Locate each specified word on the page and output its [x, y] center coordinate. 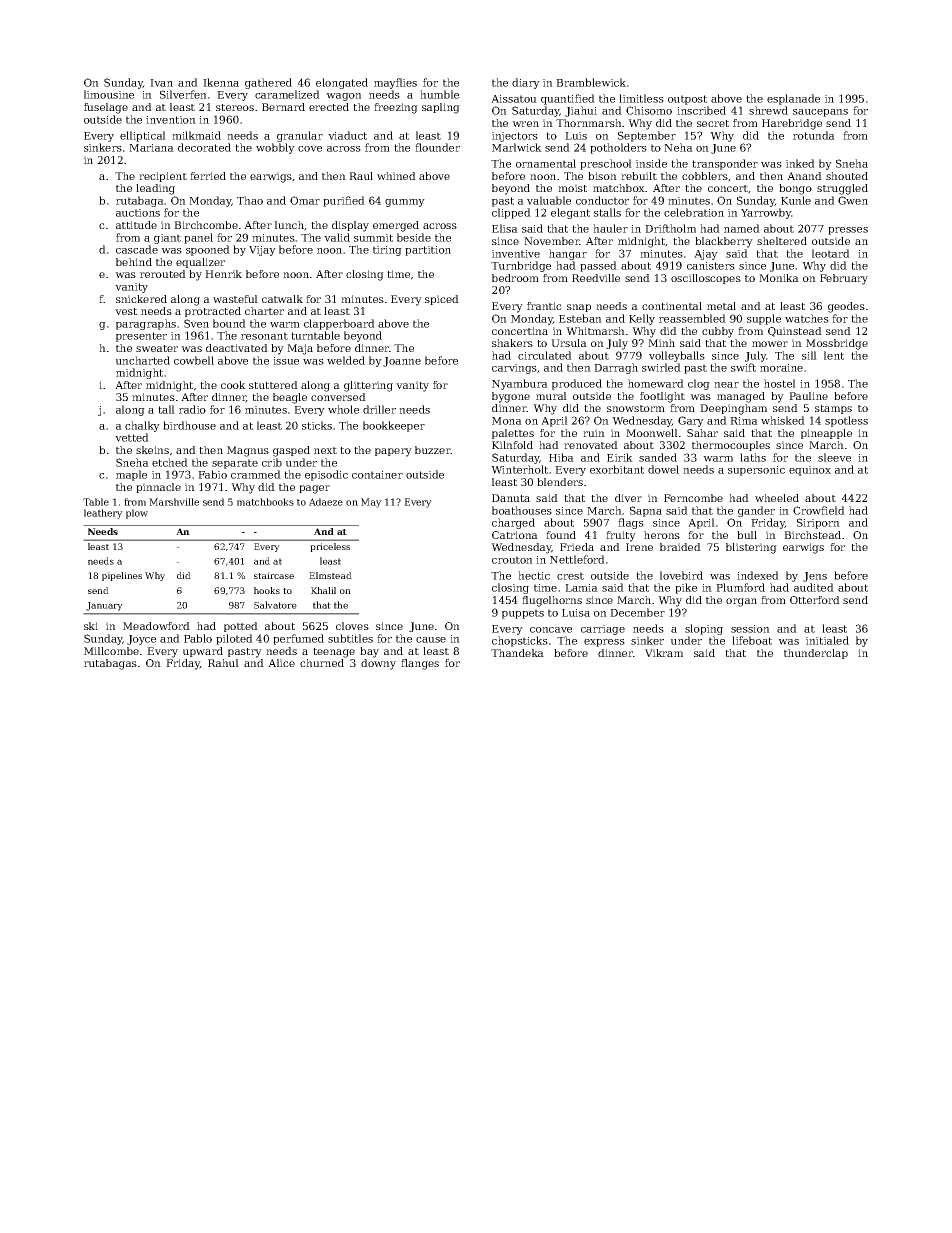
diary [526, 83]
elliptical [143, 136]
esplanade [793, 99]
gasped [291, 451]
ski [91, 626]
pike [686, 588]
